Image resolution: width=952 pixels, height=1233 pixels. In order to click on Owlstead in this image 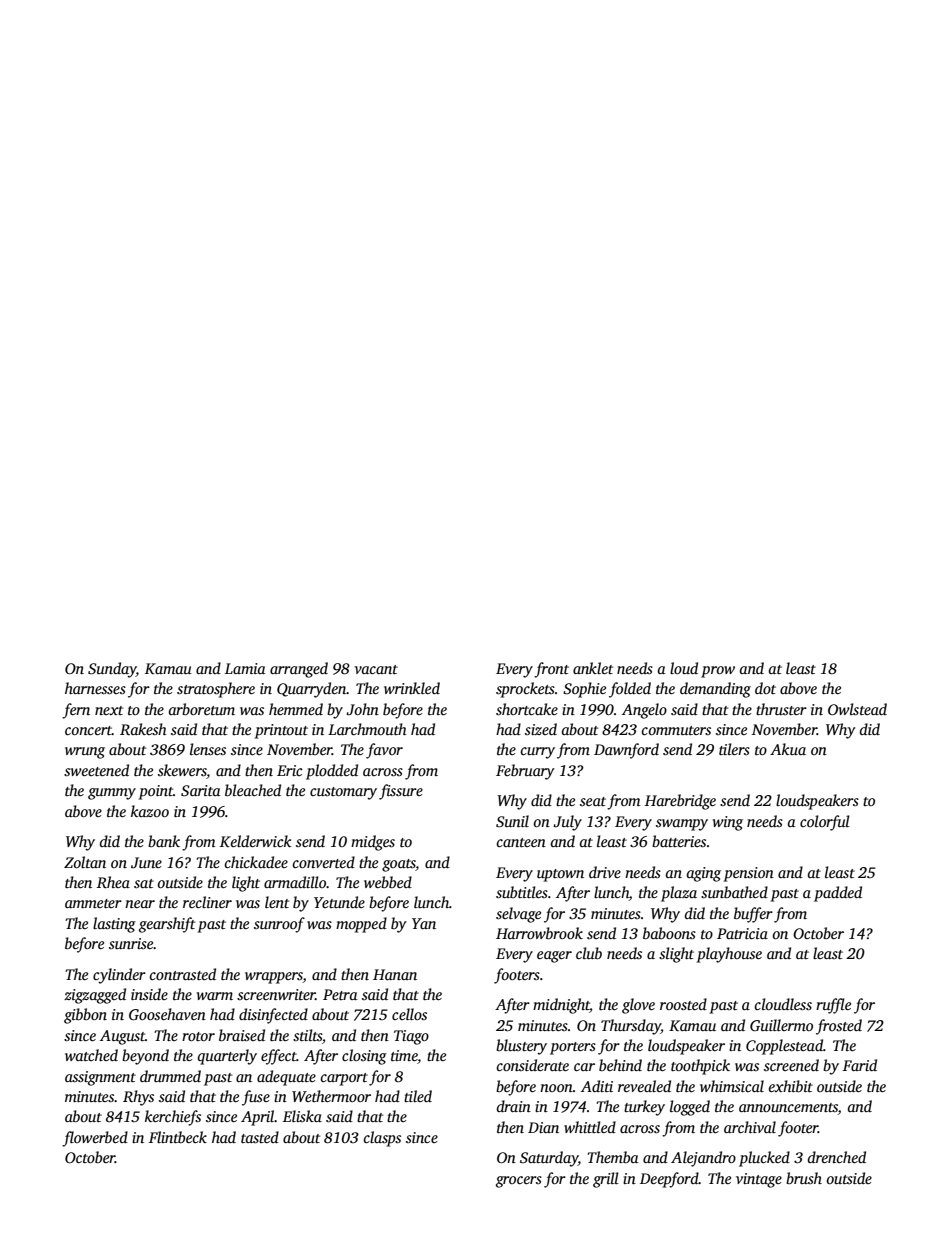, I will do `click(857, 709)`.
